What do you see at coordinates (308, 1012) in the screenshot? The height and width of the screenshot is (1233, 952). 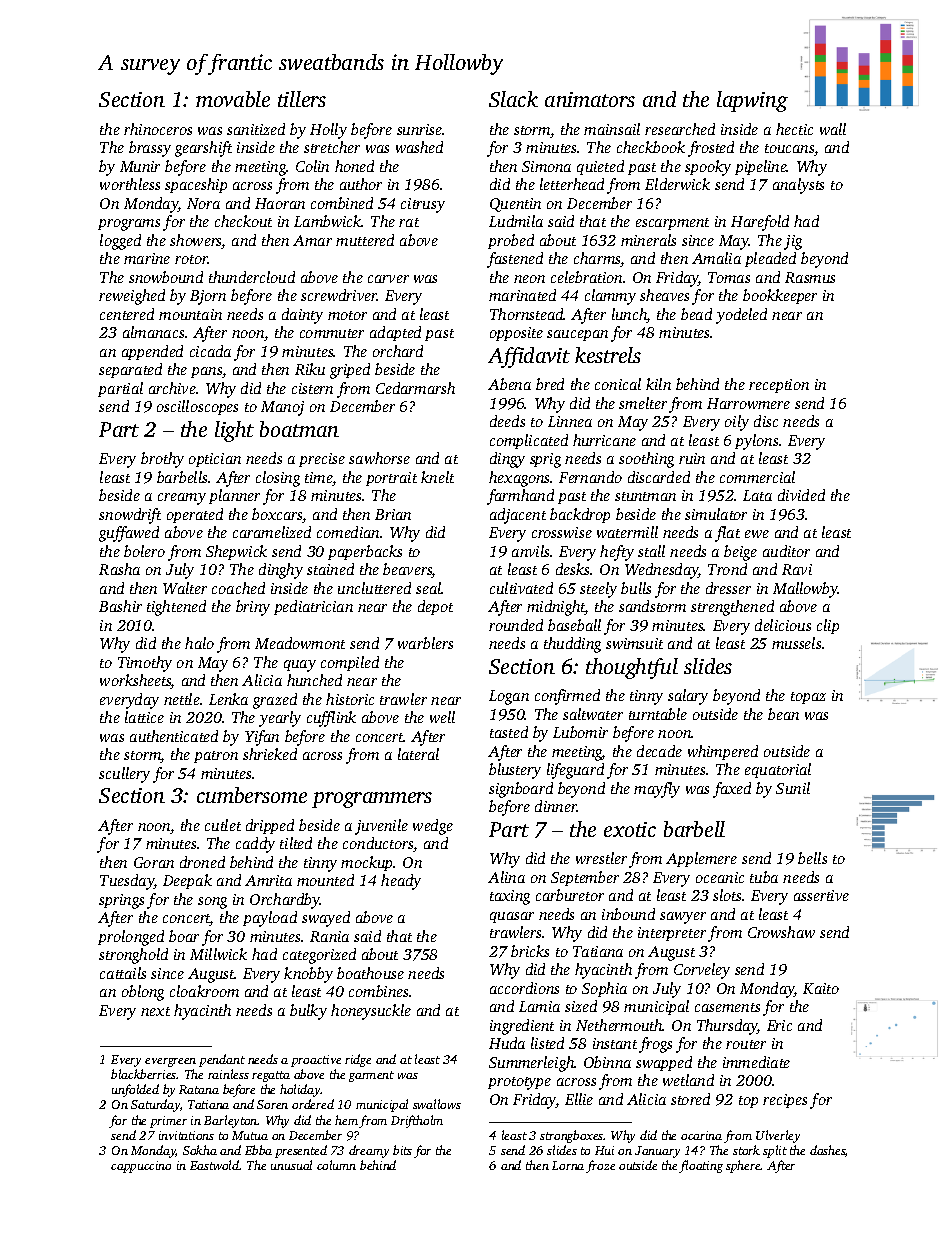 I see `bulky` at bounding box center [308, 1012].
